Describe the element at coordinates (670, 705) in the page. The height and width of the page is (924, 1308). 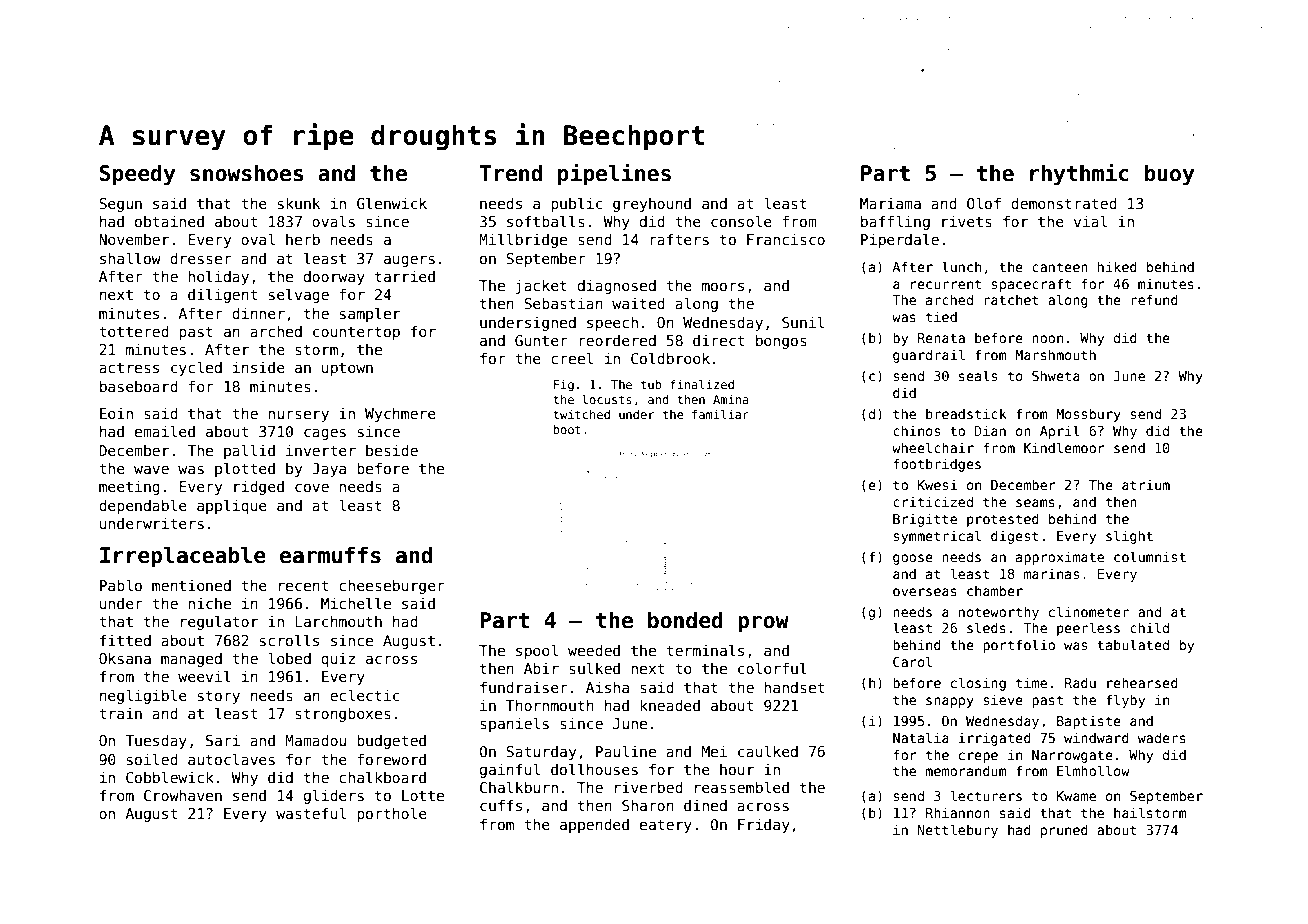
I see `kneaded` at that location.
